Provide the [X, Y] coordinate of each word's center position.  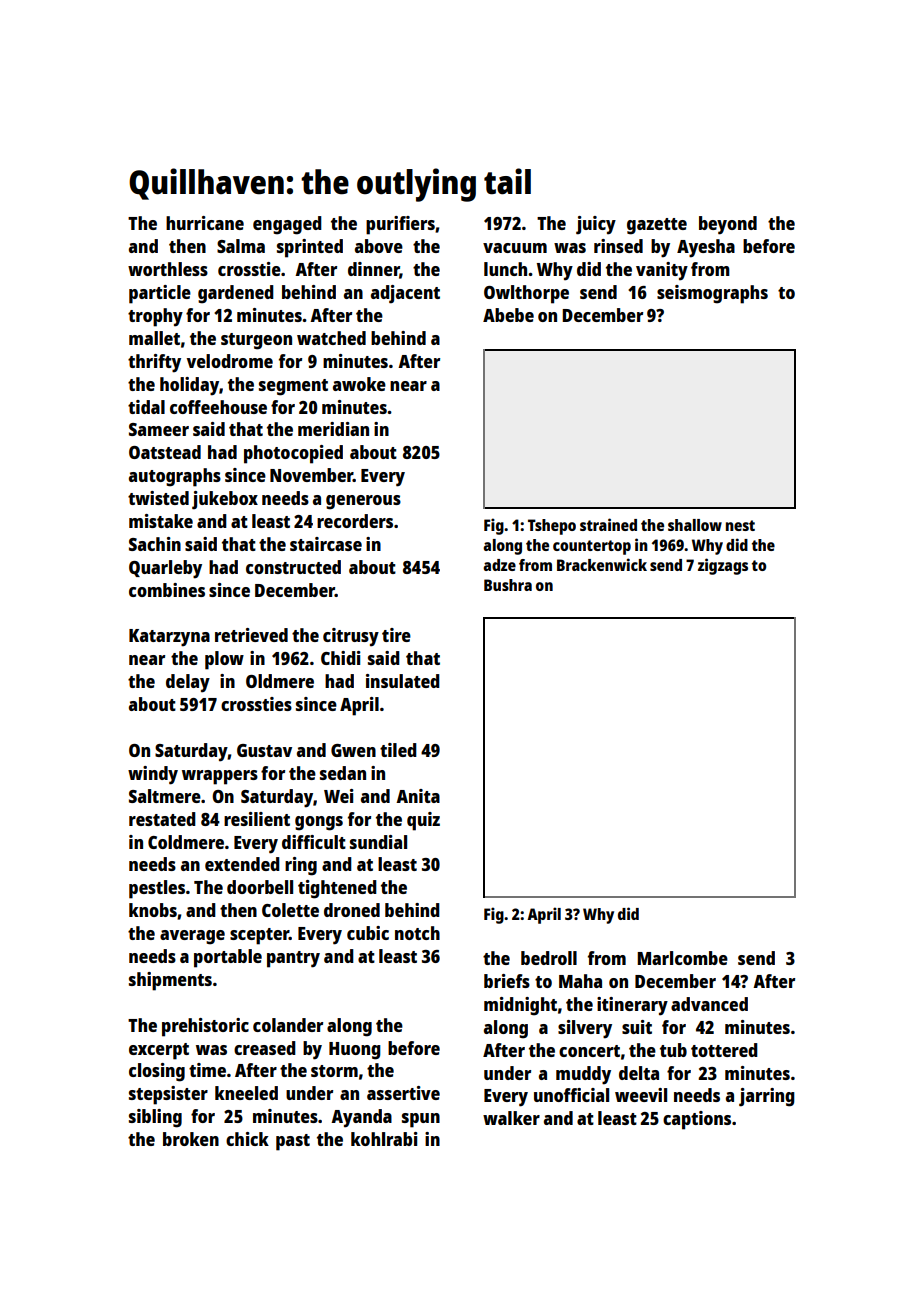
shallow [695, 525]
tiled [398, 750]
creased [265, 1048]
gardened [236, 294]
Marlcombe [682, 958]
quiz [423, 821]
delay [188, 683]
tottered [724, 1050]
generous [363, 502]
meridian [333, 429]
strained [608, 524]
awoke [359, 384]
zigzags [723, 566]
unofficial [571, 1095]
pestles [157, 889]
